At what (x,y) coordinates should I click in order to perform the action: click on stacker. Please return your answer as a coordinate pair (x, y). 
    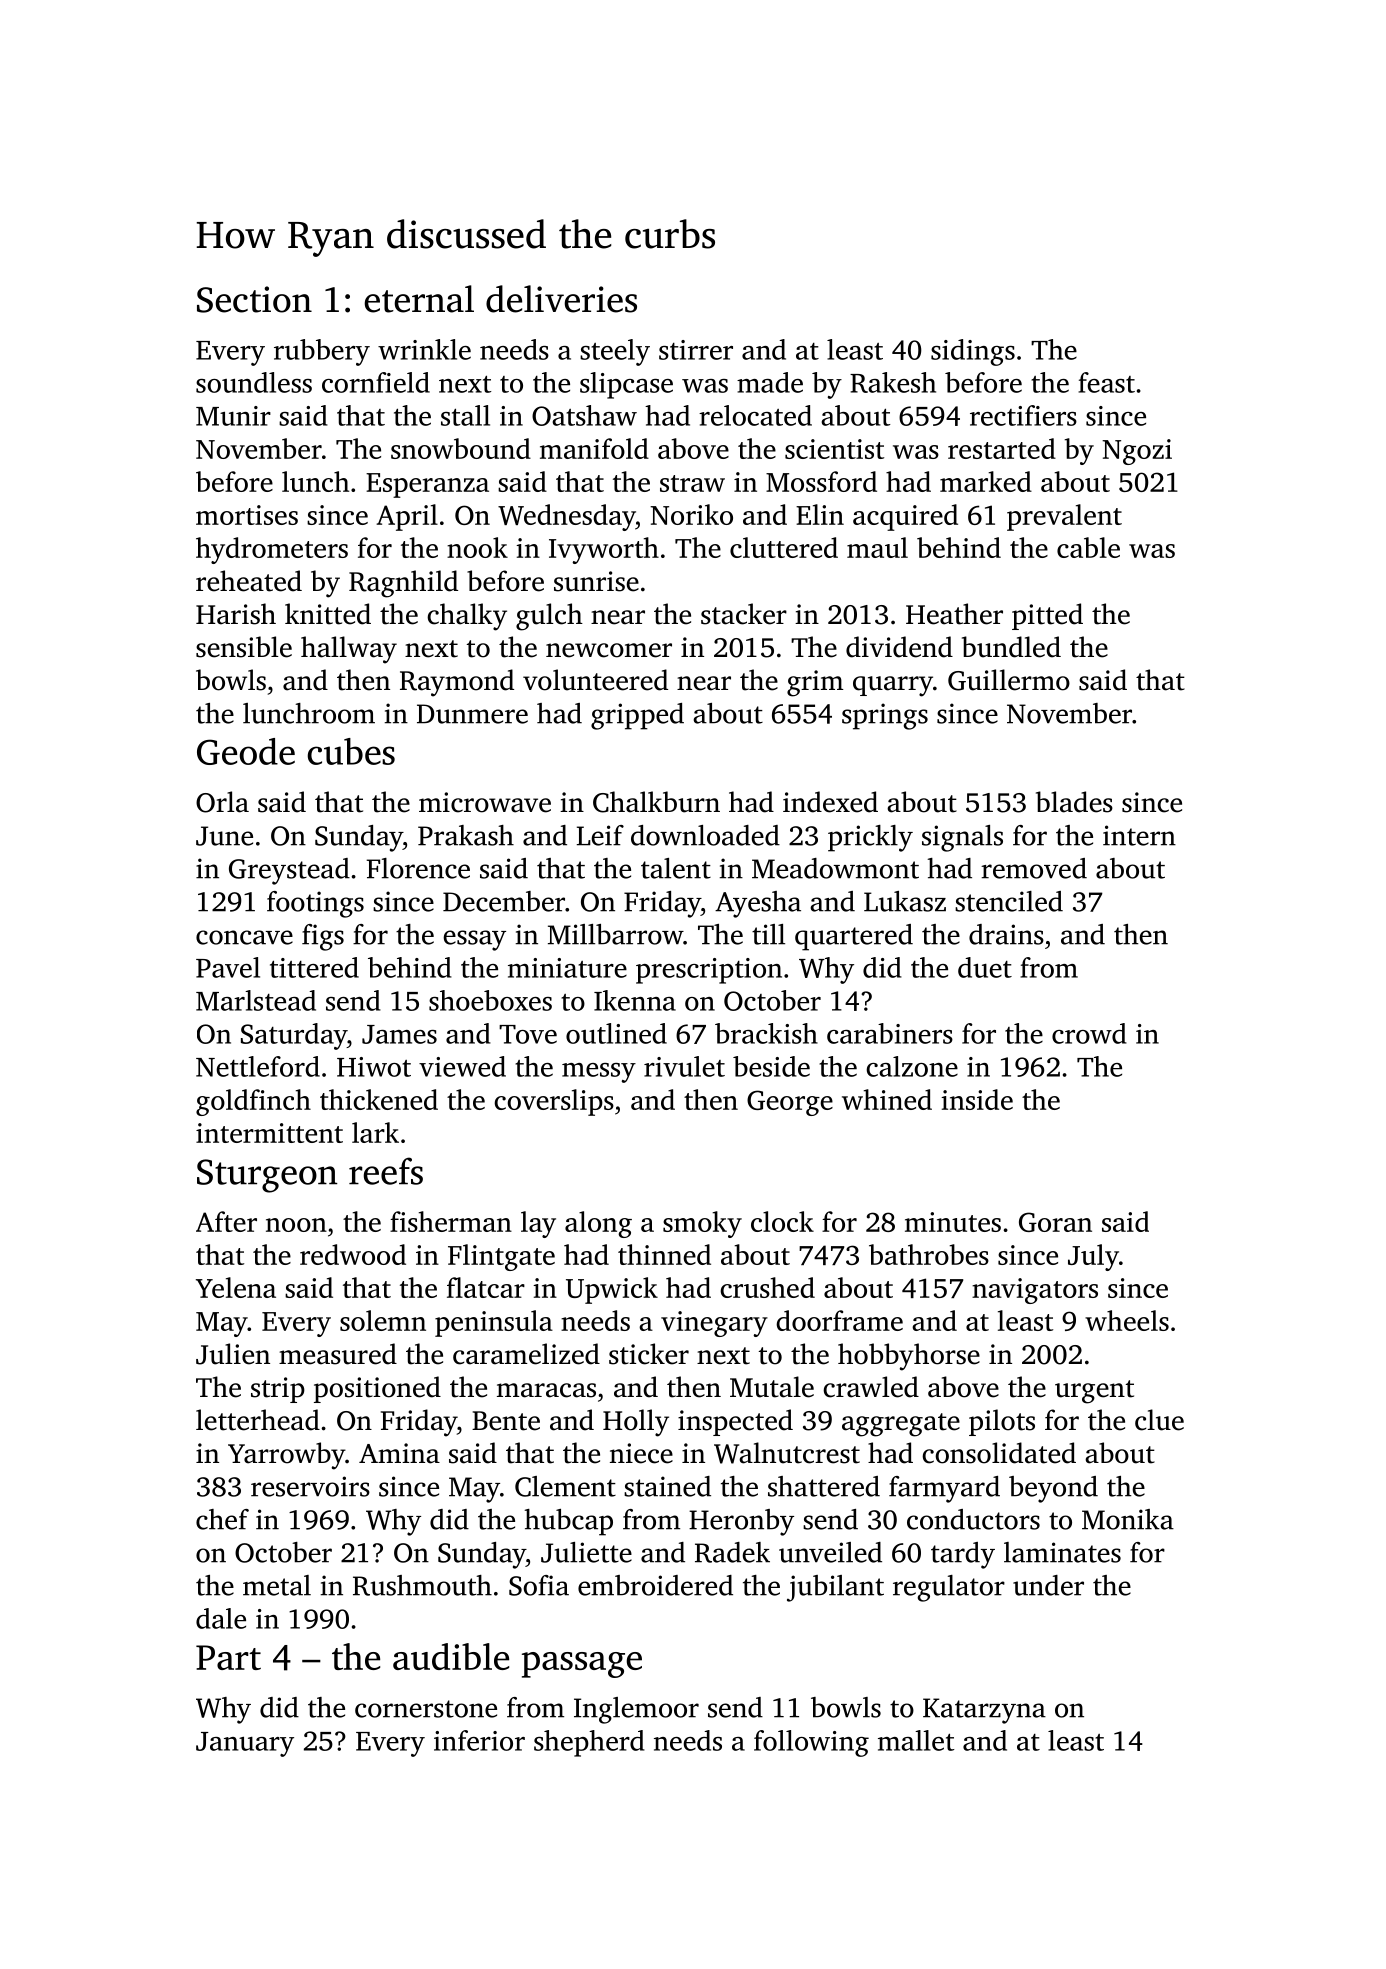
    Looking at the image, I should click on (744, 614).
